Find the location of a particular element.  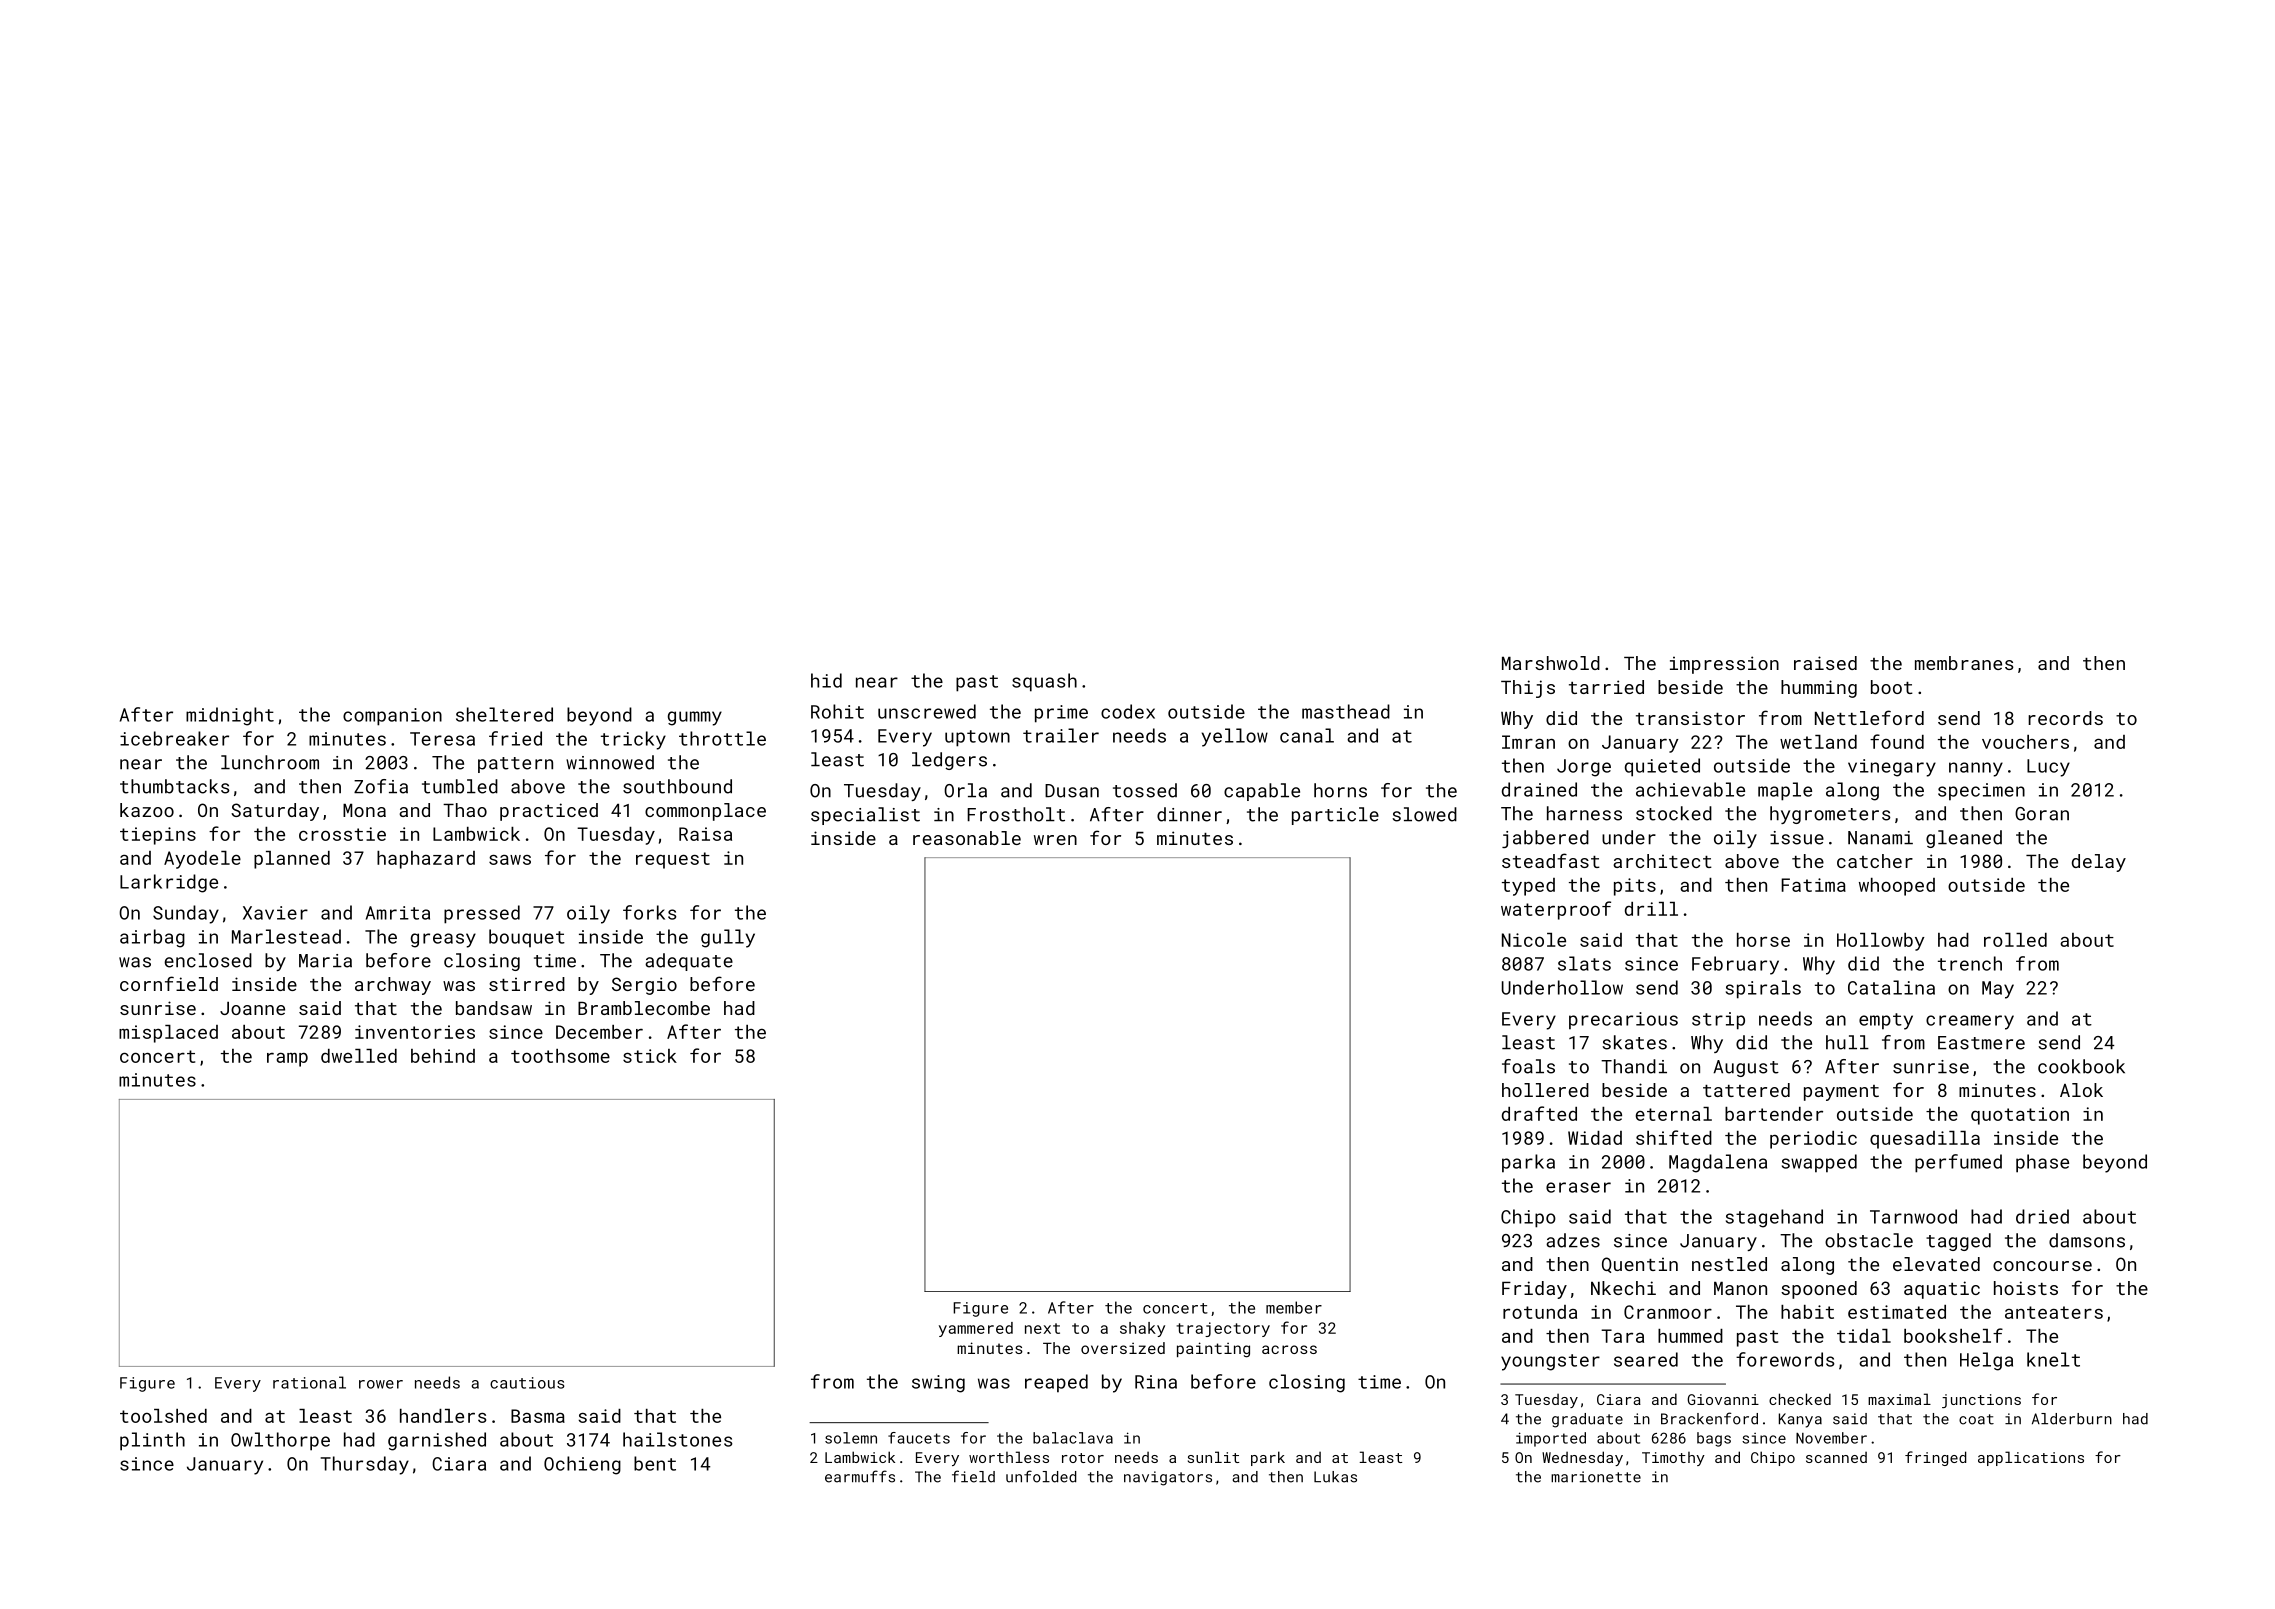

quieted is located at coordinates (1662, 767).
